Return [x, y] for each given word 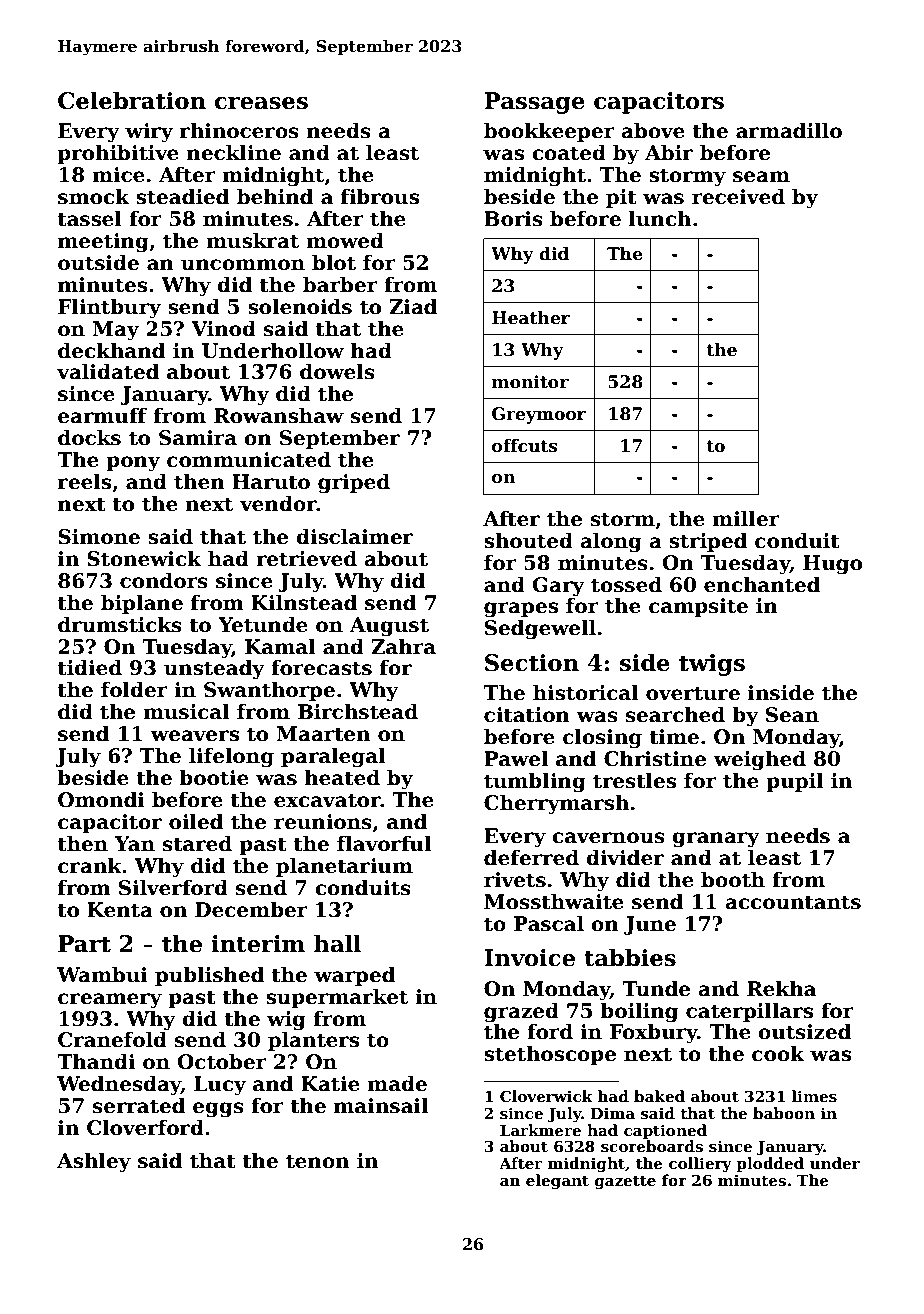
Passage [534, 103]
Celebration [132, 100]
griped [354, 483]
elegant [557, 1182]
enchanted [762, 584]
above [653, 130]
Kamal [280, 646]
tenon [317, 1161]
